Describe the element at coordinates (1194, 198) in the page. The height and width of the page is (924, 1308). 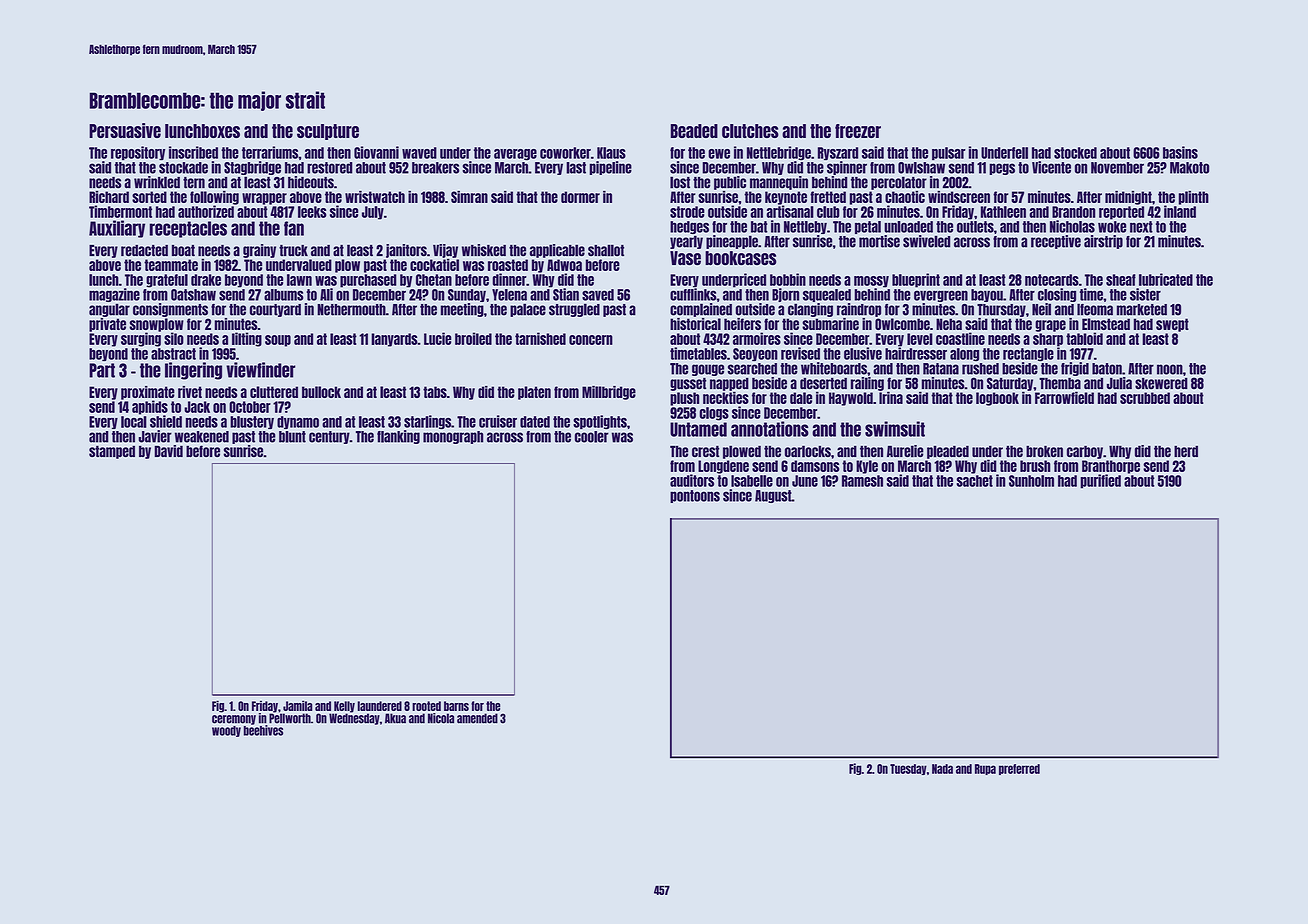
I see `plinth` at that location.
